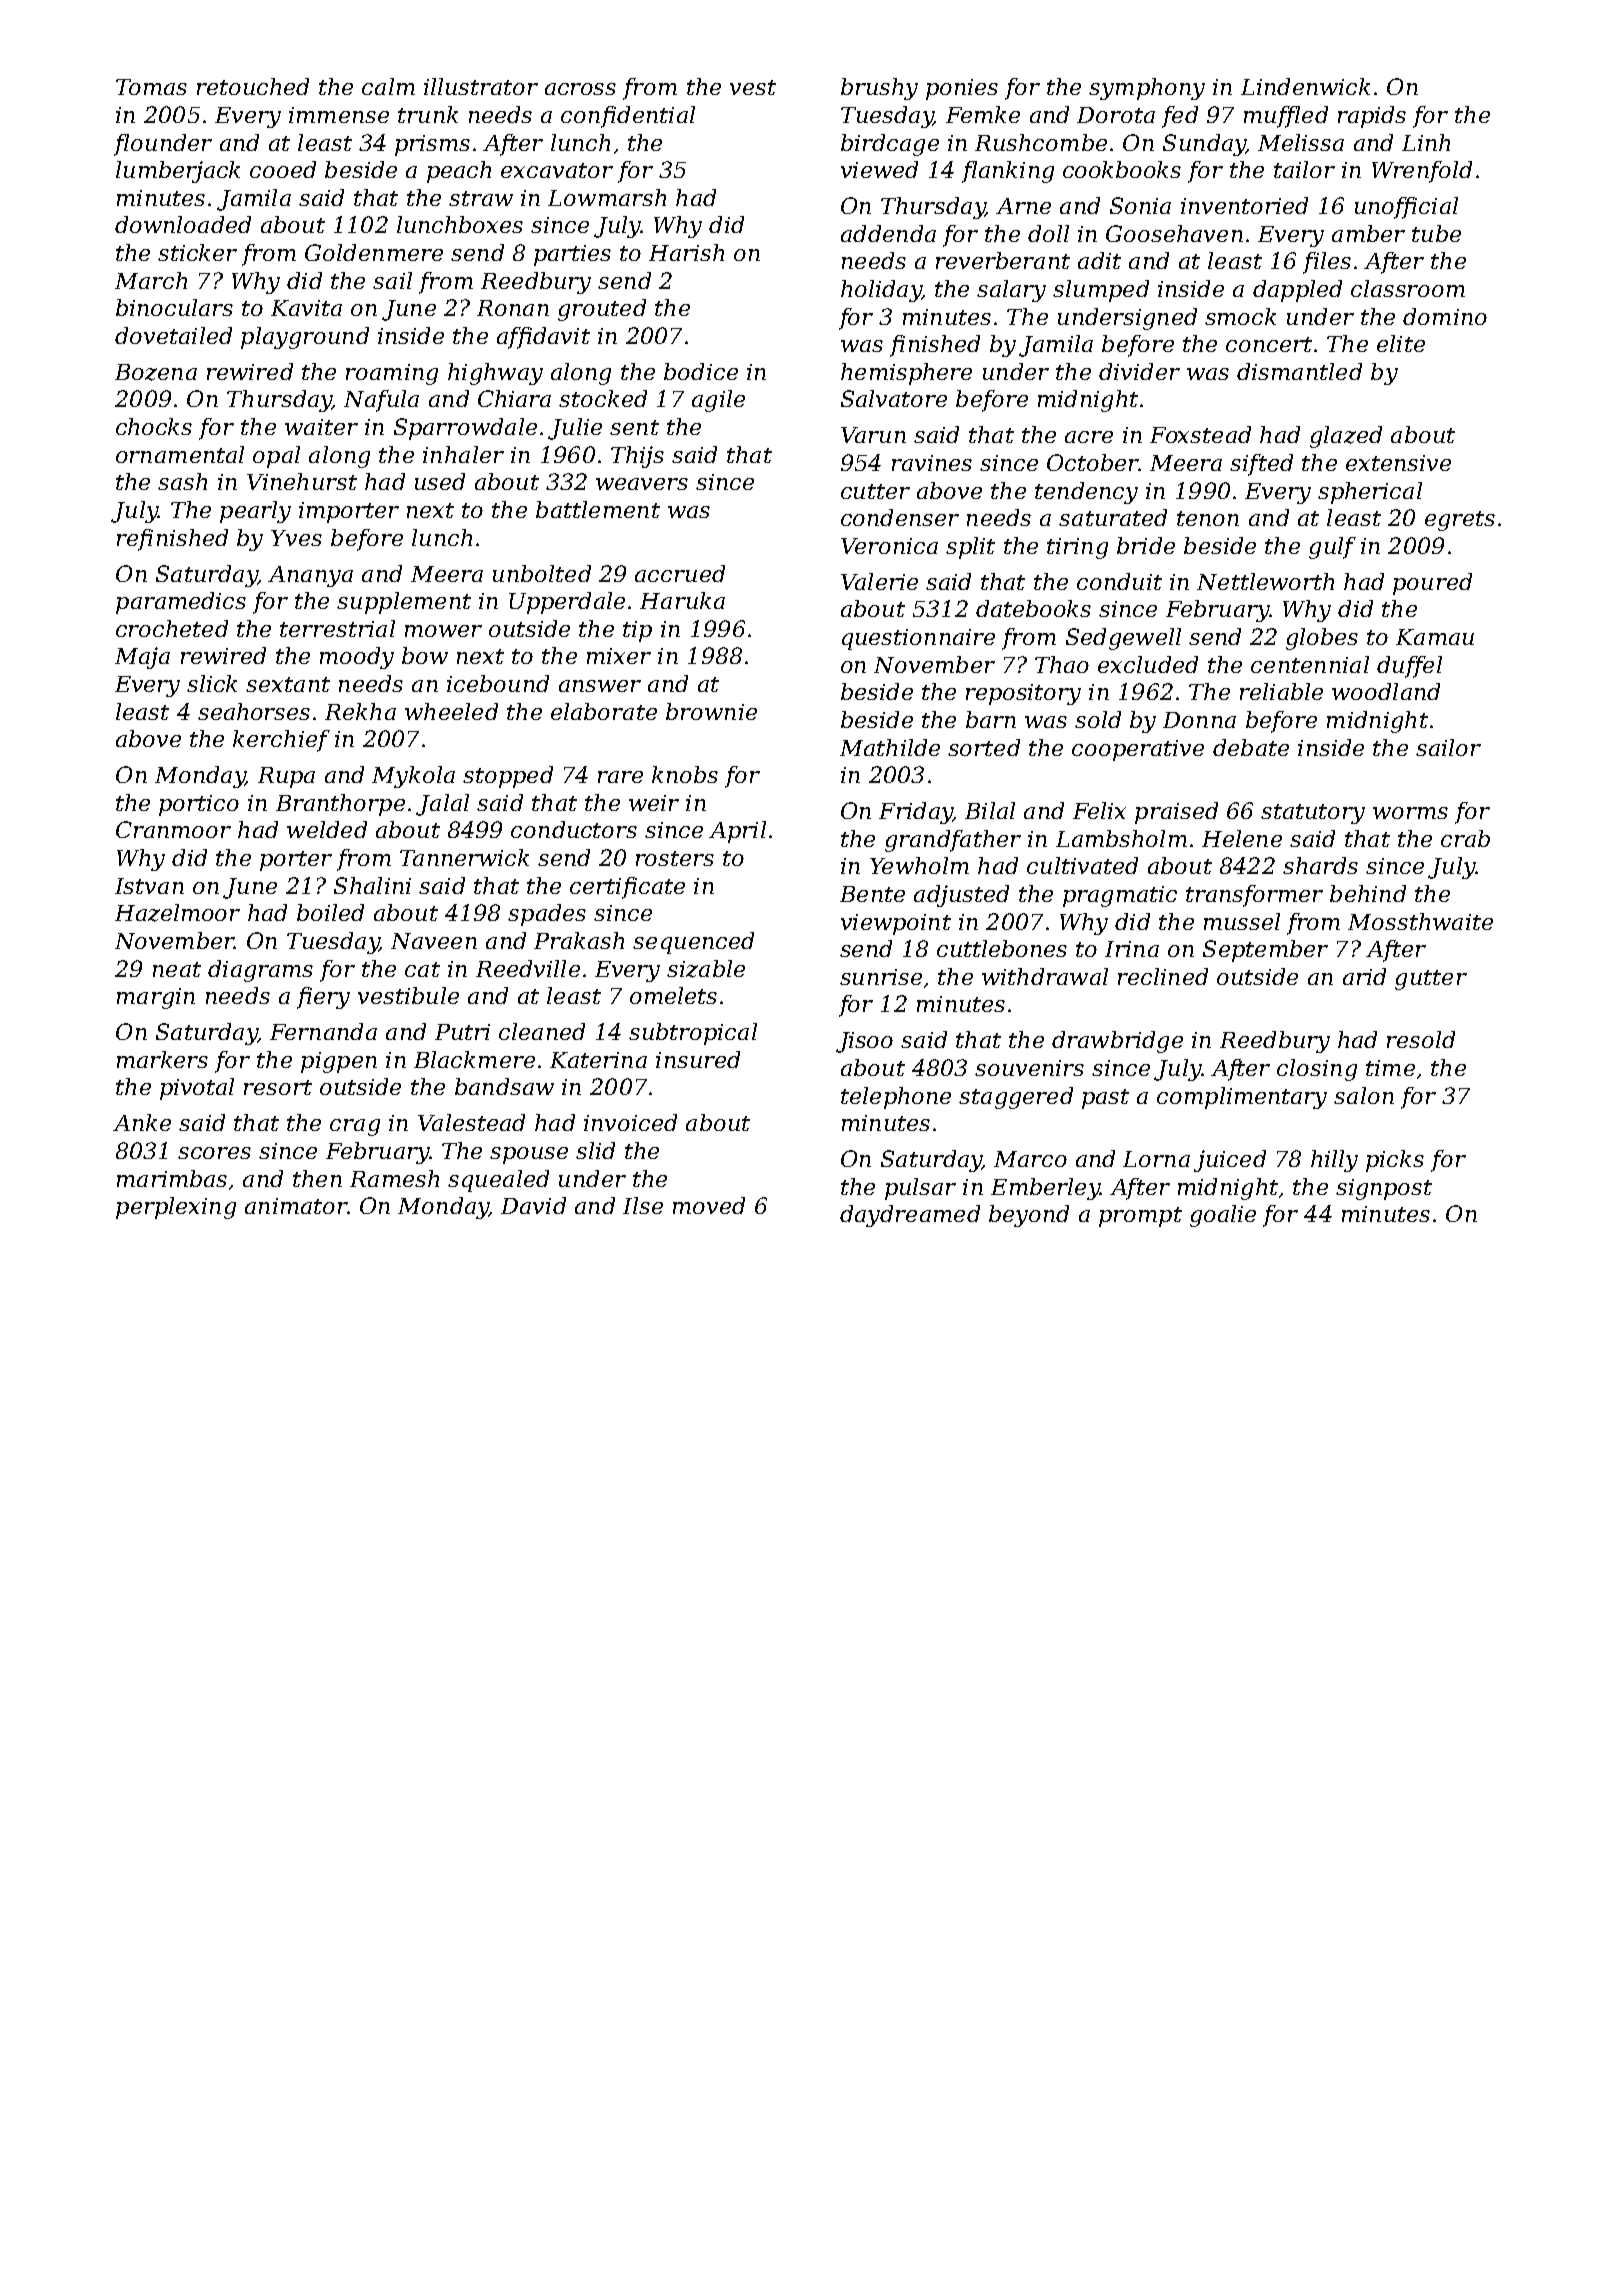 The width and height of the document is (1620, 2292). I want to click on signpost, so click(1384, 1189).
